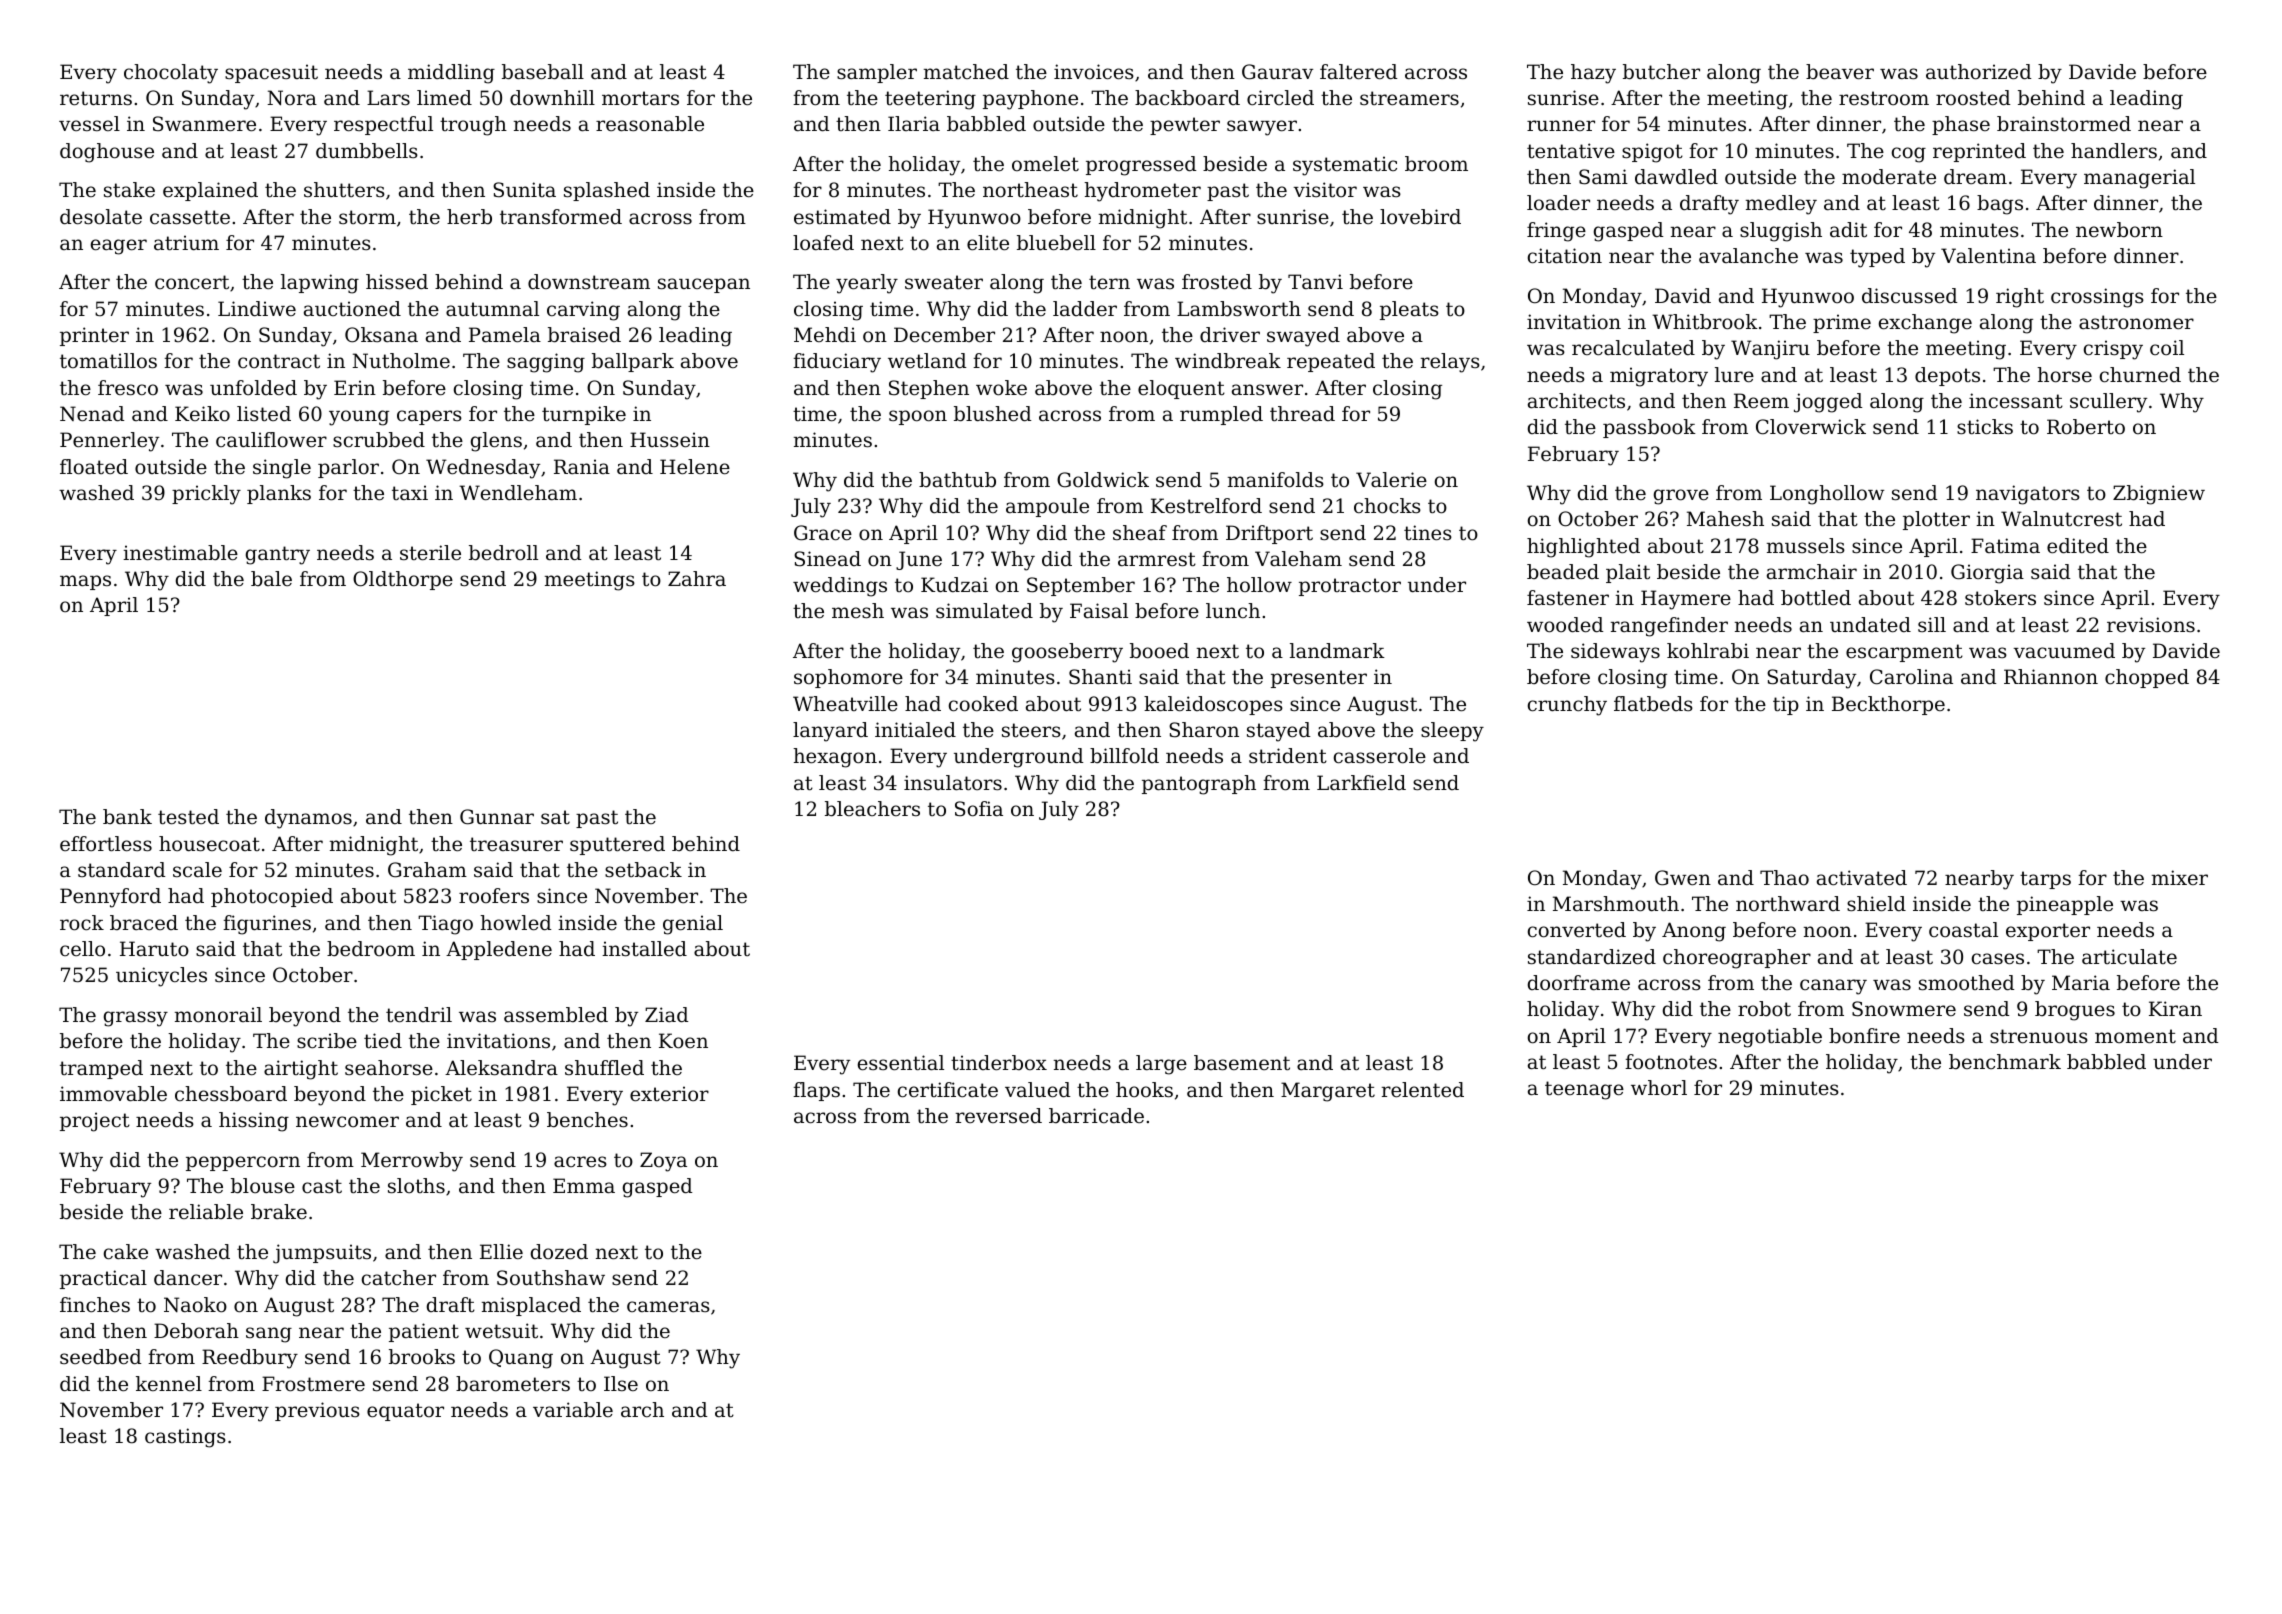  Describe the element at coordinates (2175, 1008) in the document. I see `Kiran` at that location.
